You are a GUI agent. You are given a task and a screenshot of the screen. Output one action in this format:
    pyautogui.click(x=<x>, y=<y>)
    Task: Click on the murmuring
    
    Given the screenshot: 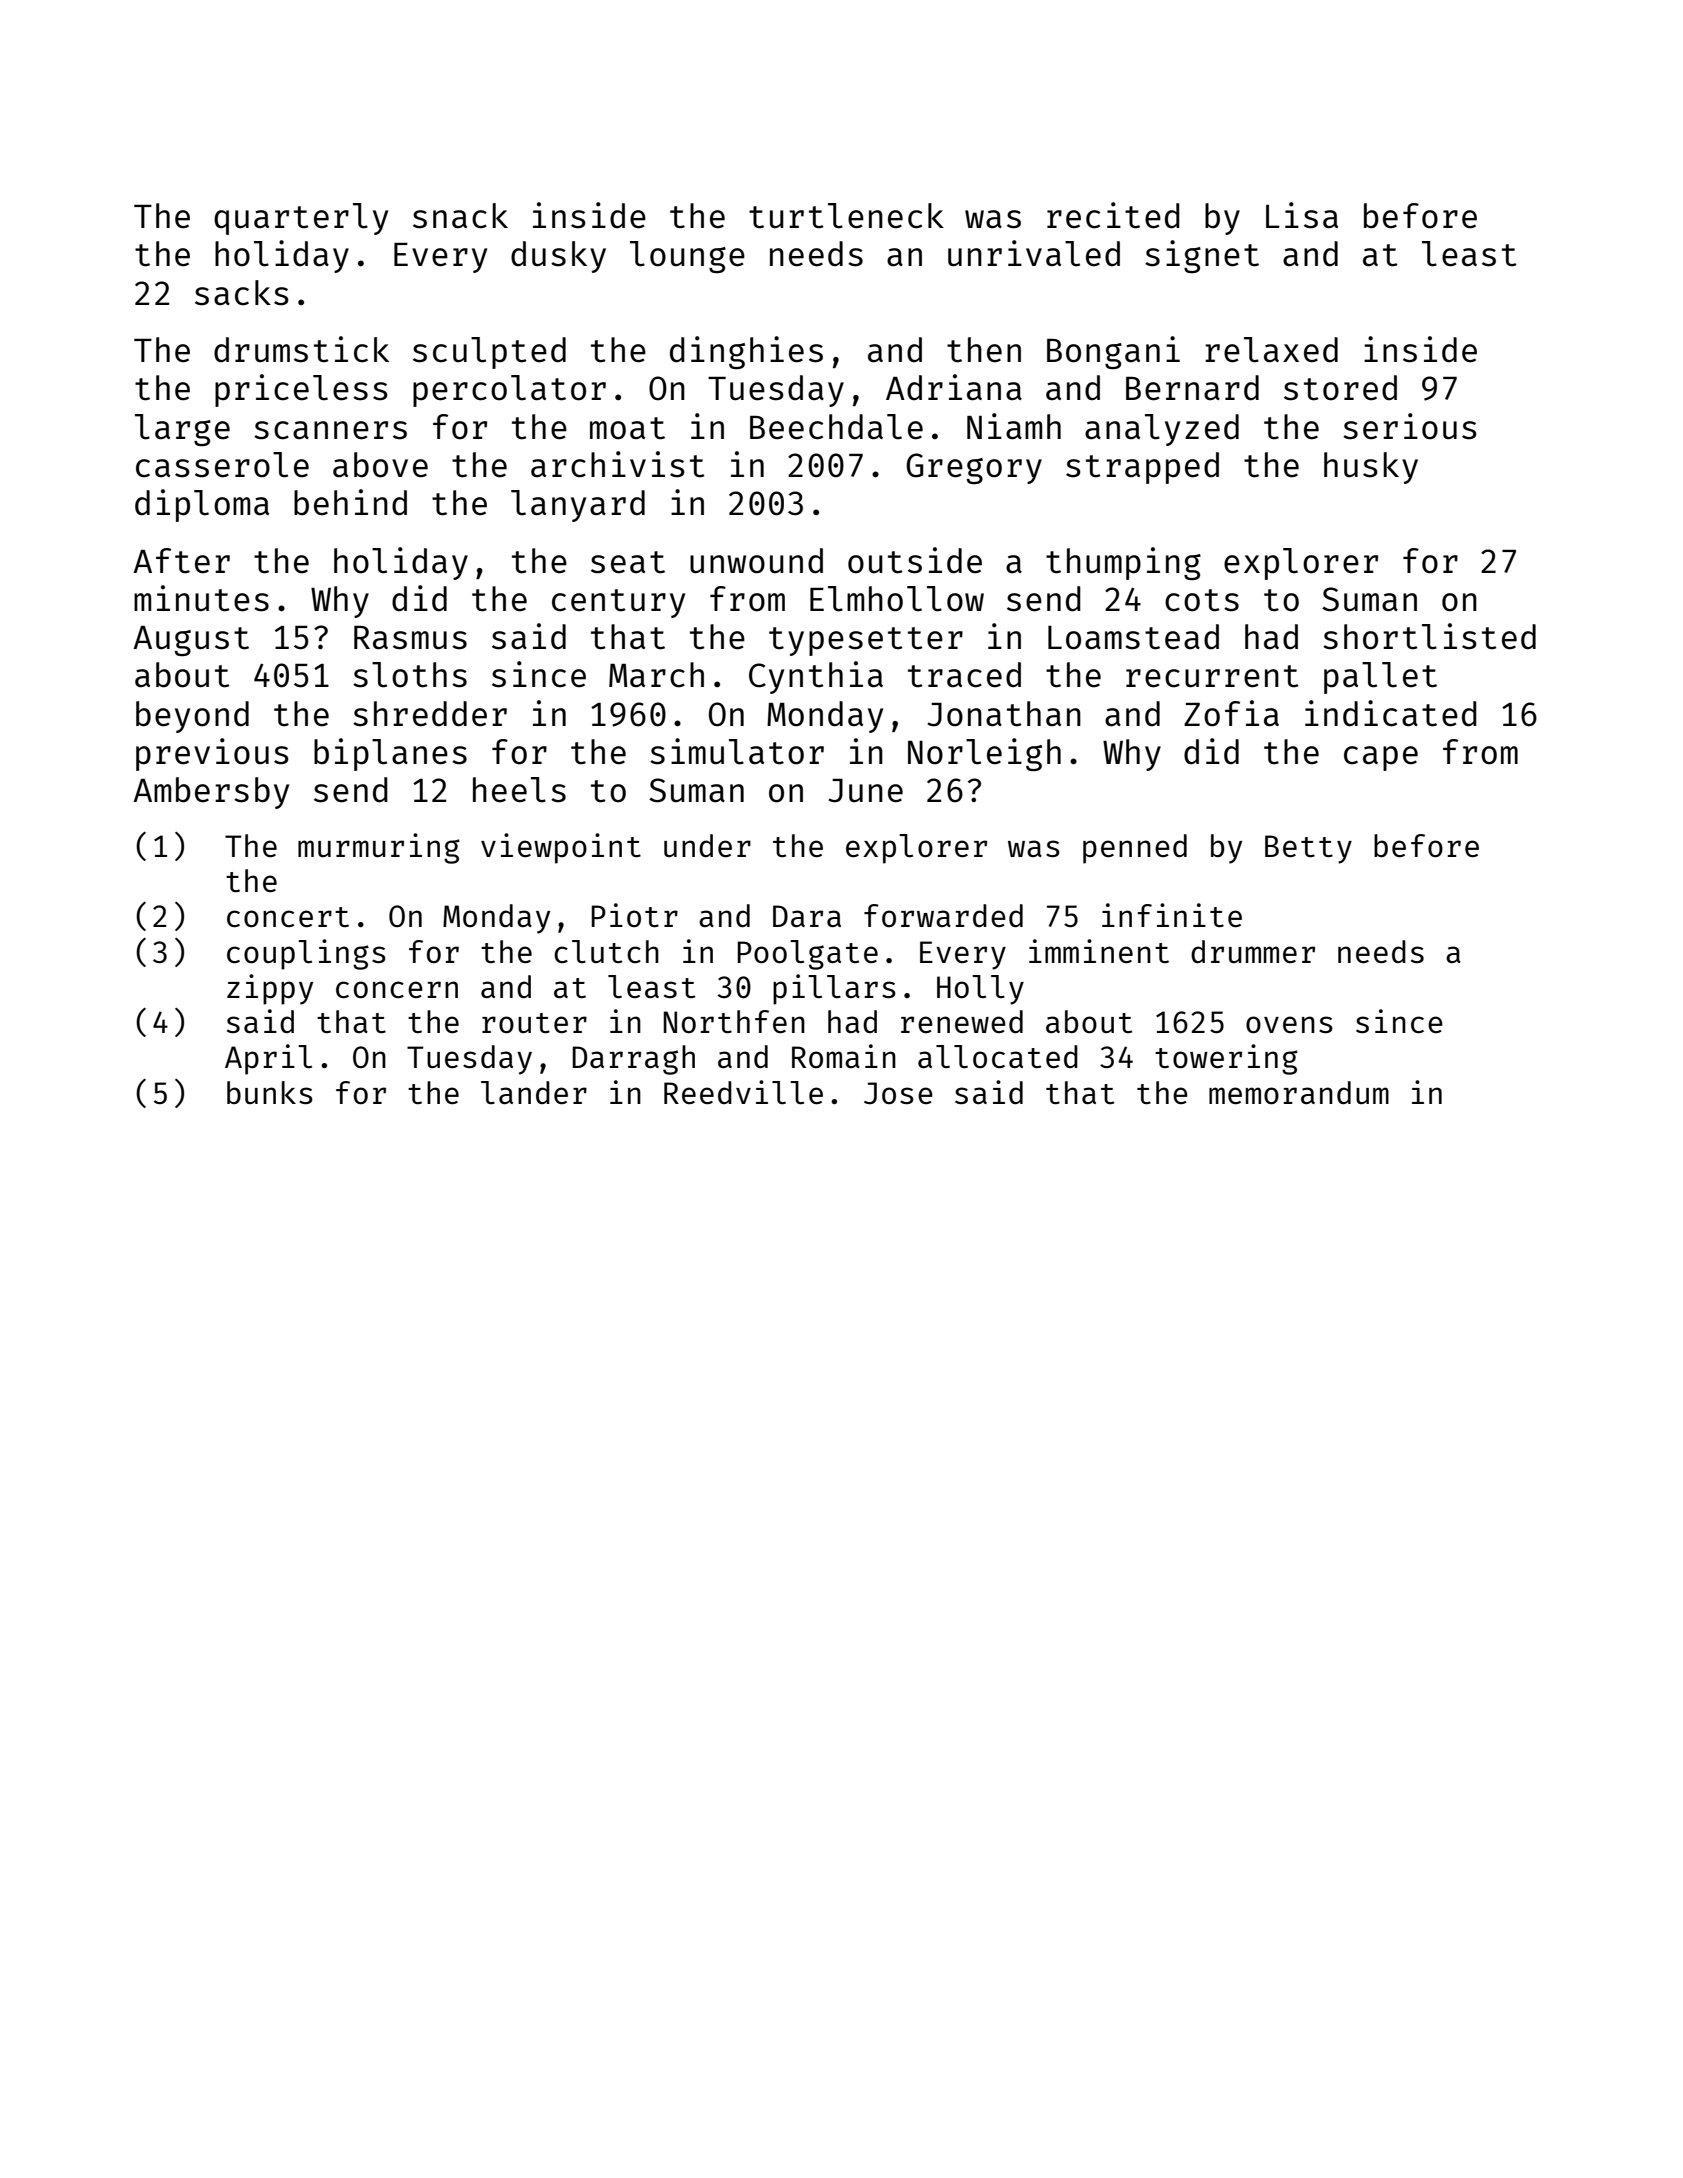 What is the action you would take?
    pyautogui.click(x=379, y=848)
